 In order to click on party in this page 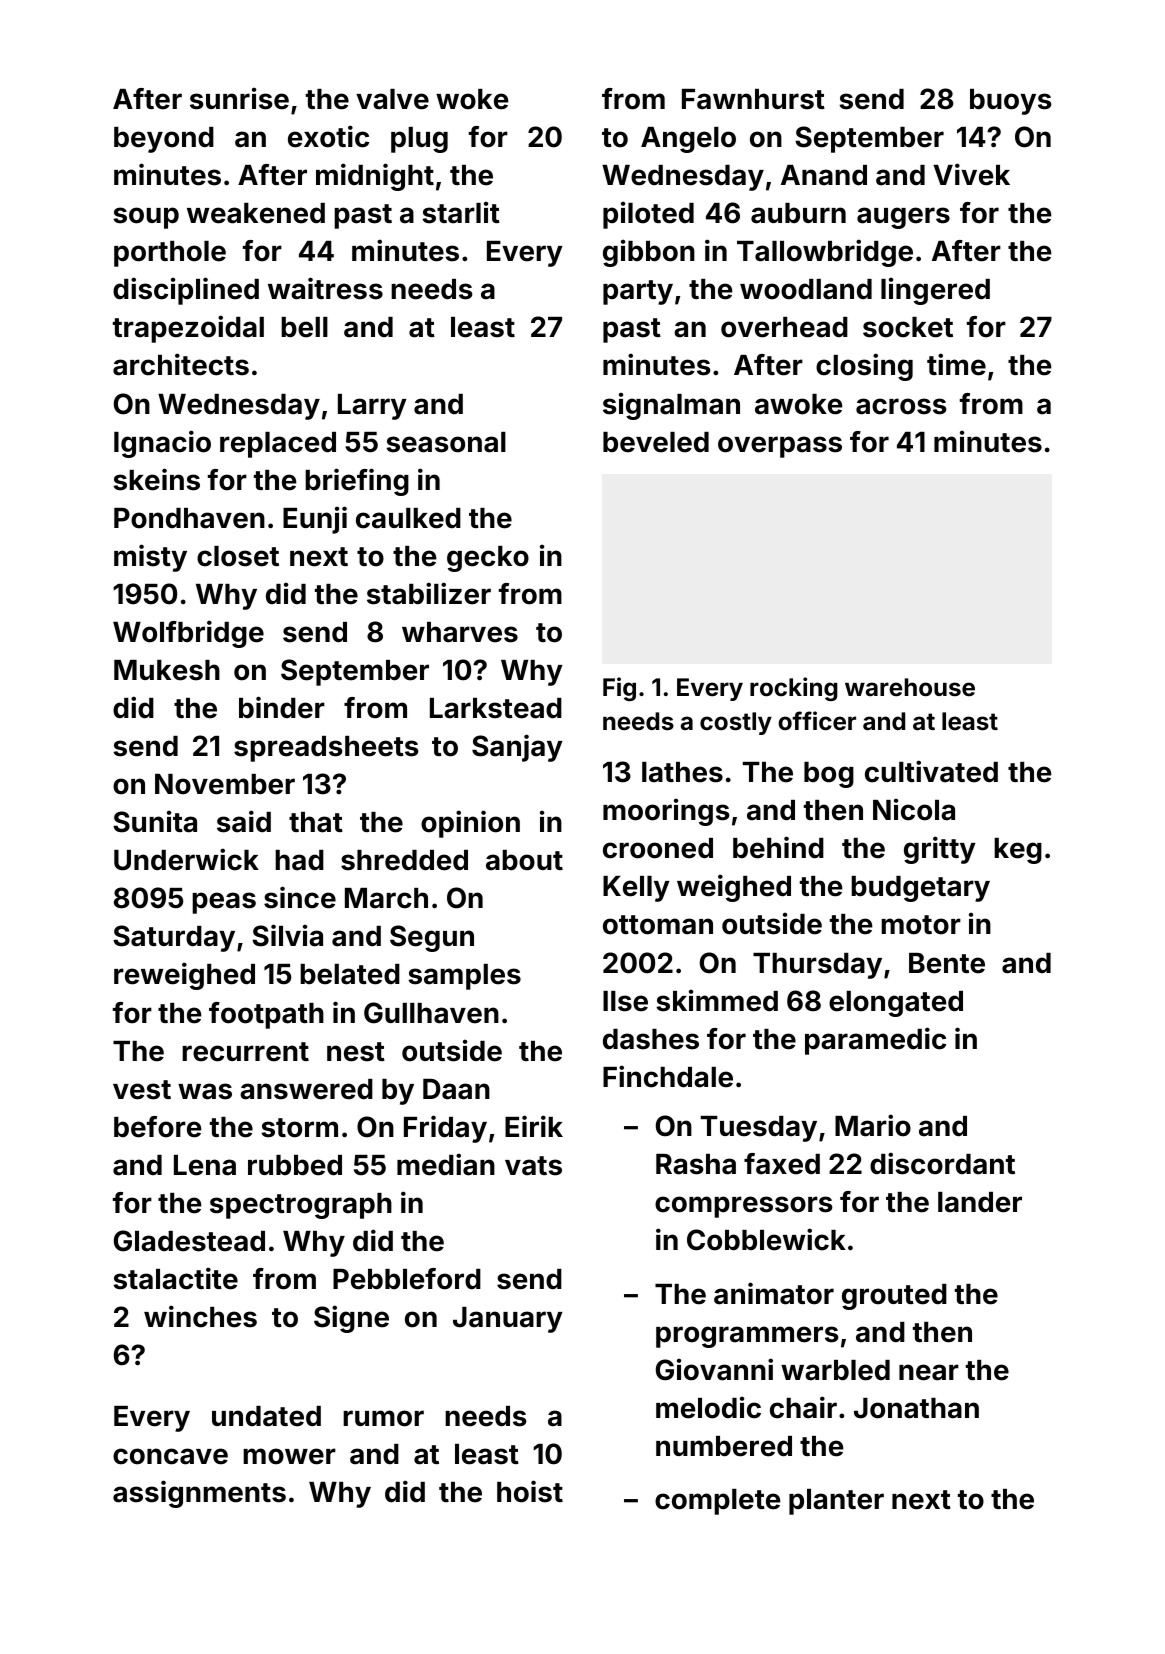, I will do `click(638, 292)`.
